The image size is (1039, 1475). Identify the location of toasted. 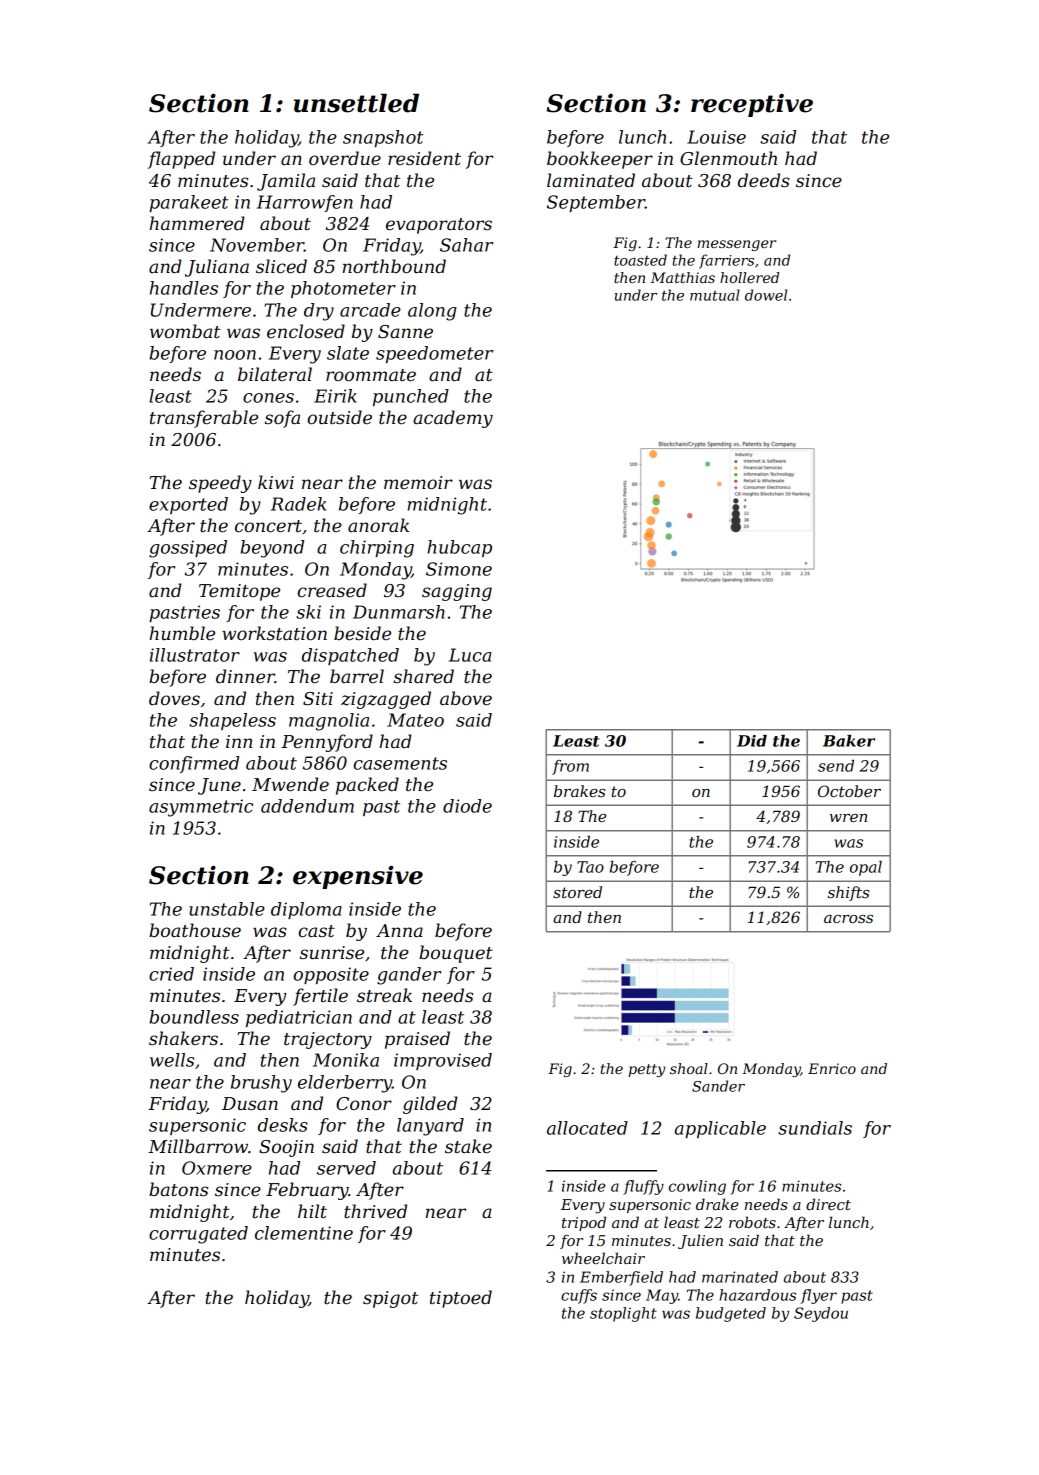
(640, 260).
